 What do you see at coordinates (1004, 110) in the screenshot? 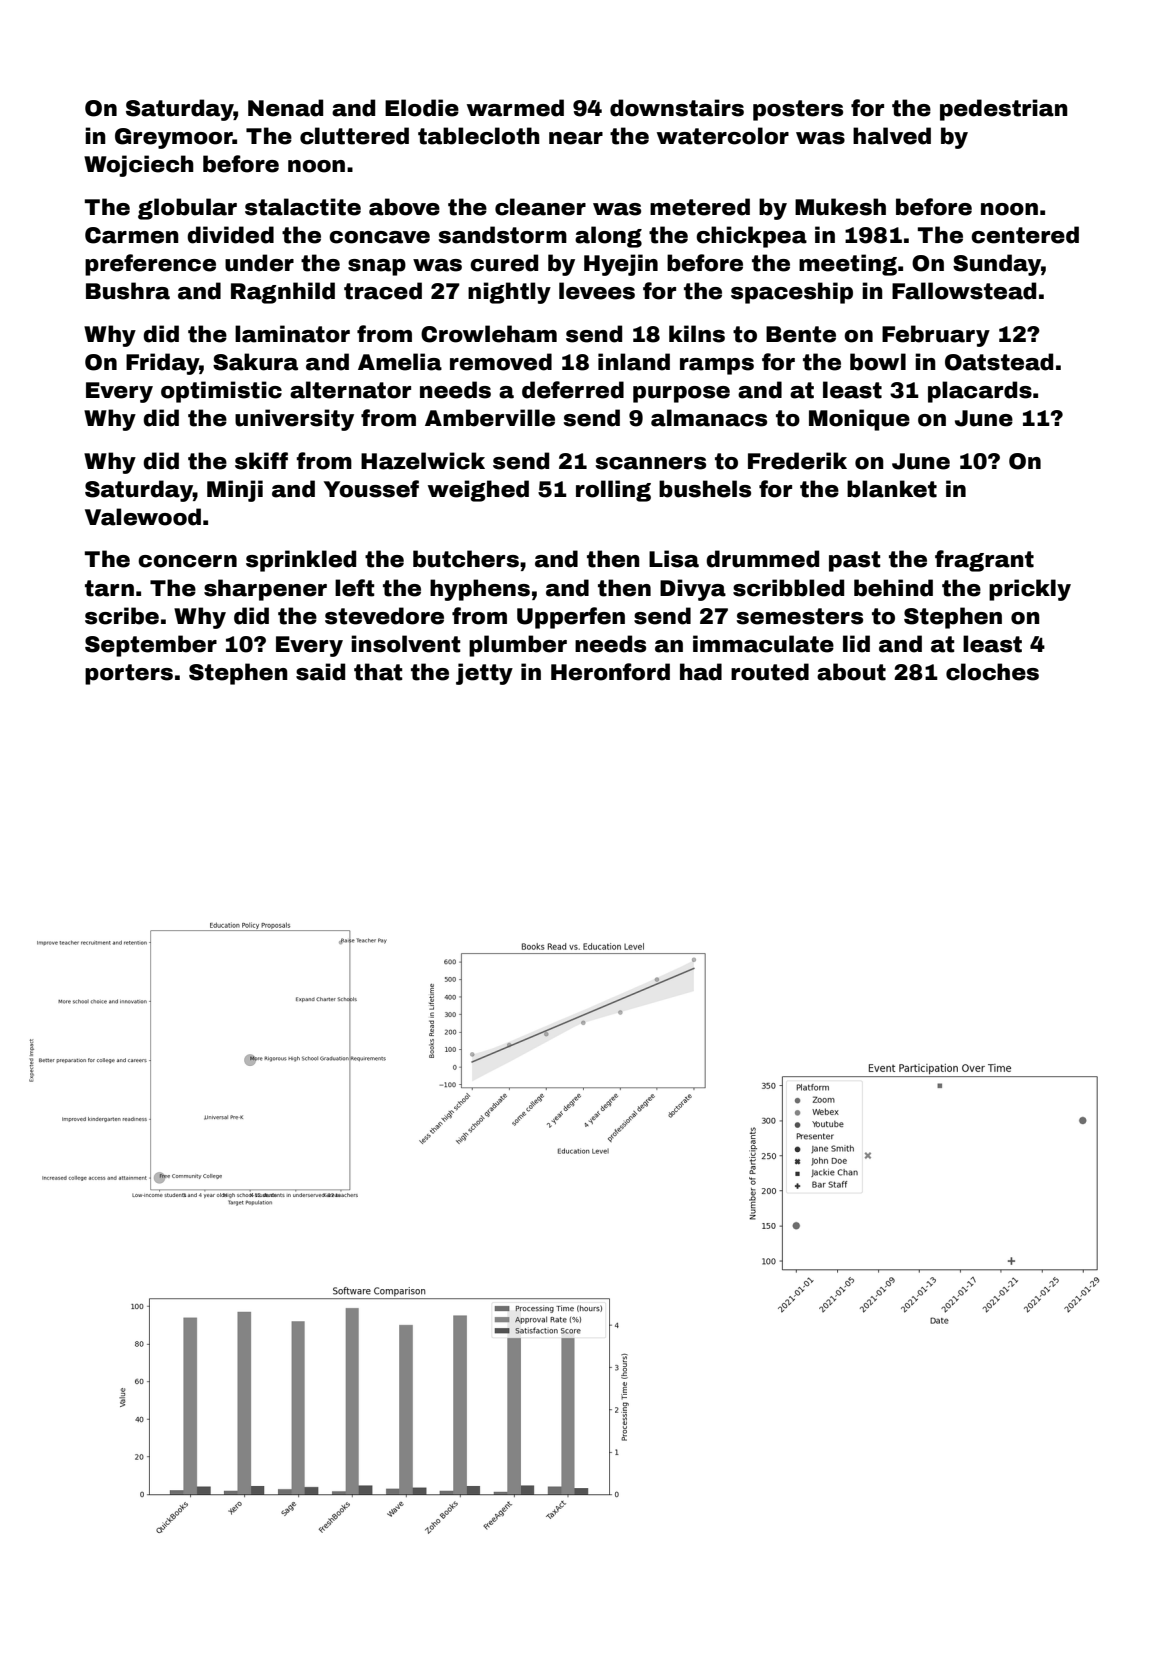
I see `pedestrian` at bounding box center [1004, 110].
